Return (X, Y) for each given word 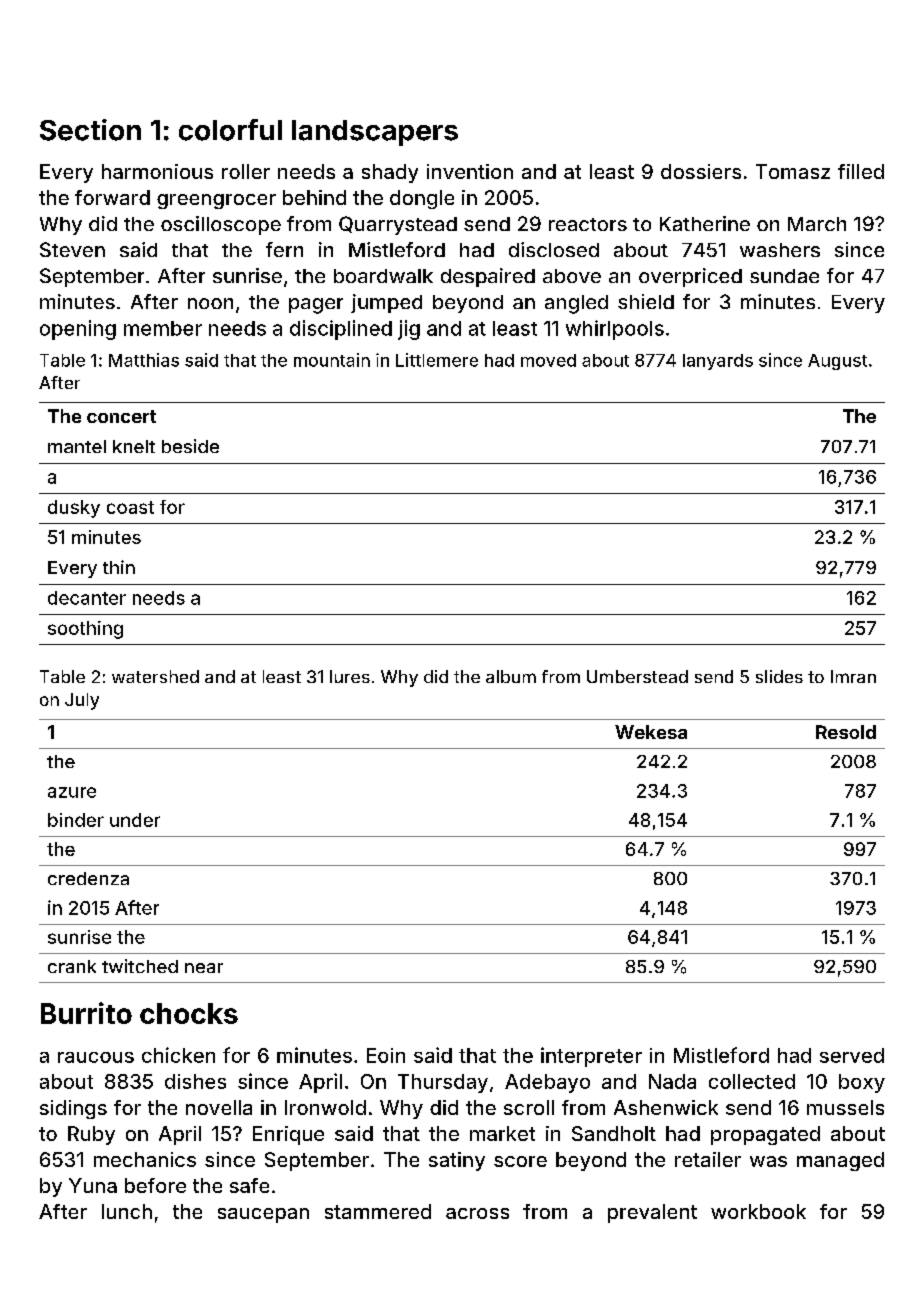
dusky (74, 509)
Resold (846, 732)
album (511, 676)
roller (246, 171)
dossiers (701, 171)
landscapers (375, 133)
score (520, 1161)
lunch (127, 1211)
